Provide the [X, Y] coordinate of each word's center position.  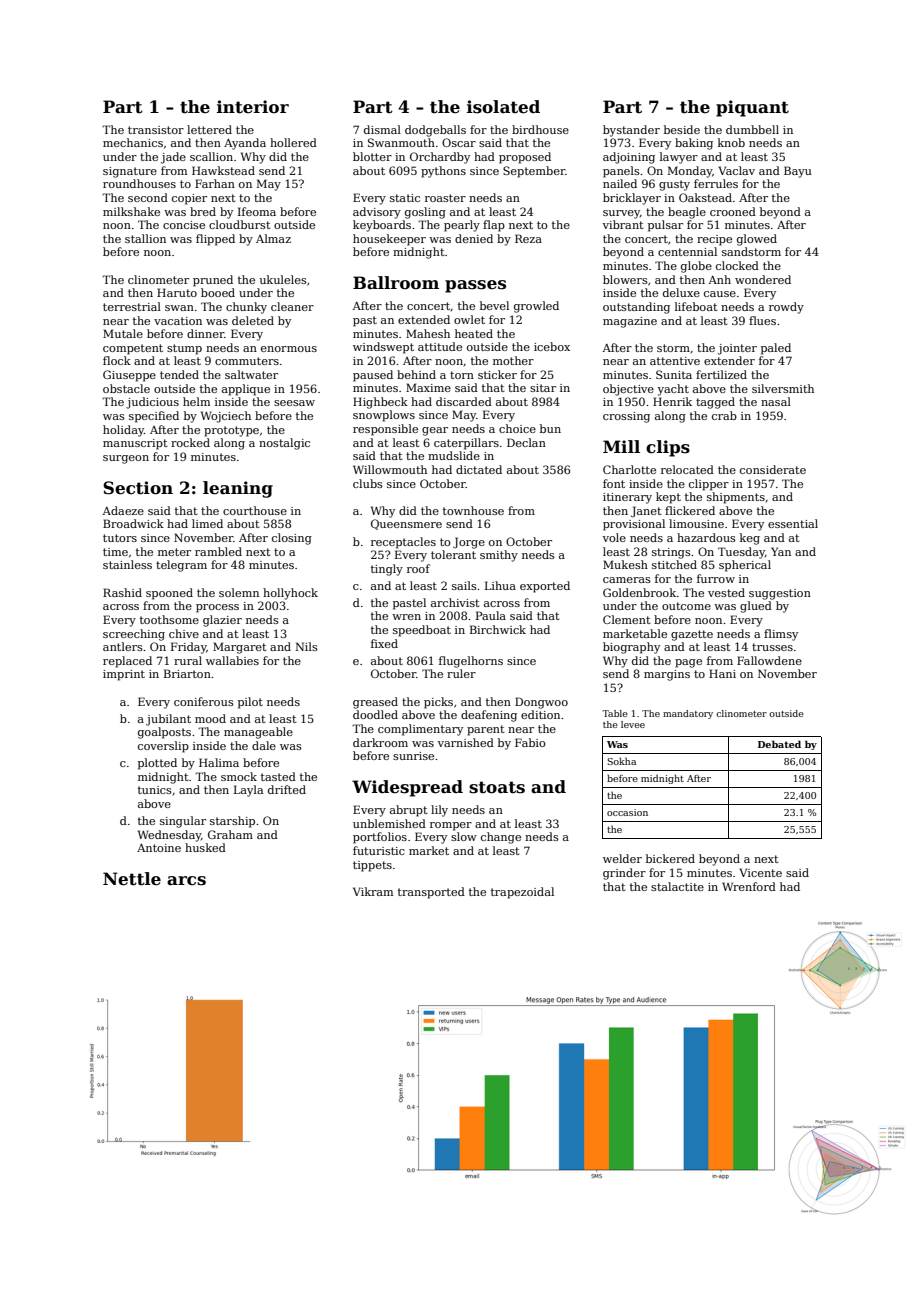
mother [513, 360]
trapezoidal [522, 893]
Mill [621, 446]
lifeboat [696, 306]
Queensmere [406, 524]
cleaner [292, 306]
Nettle [132, 879]
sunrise [413, 756]
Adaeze [123, 510]
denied [474, 238]
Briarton [187, 673]
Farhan [215, 183]
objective [628, 390]
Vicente [760, 872]
